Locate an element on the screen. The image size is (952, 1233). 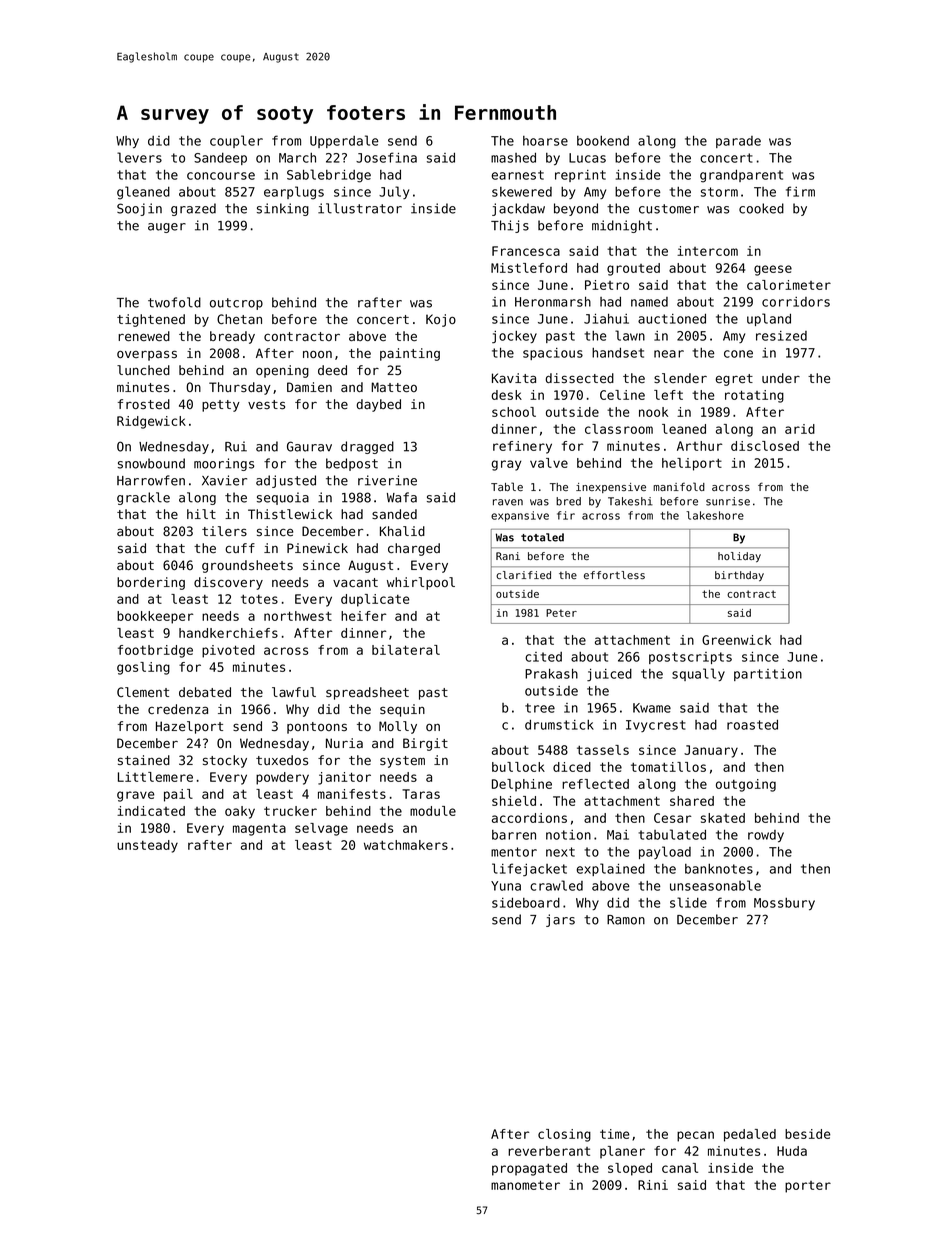
closing is located at coordinates (564, 1135).
